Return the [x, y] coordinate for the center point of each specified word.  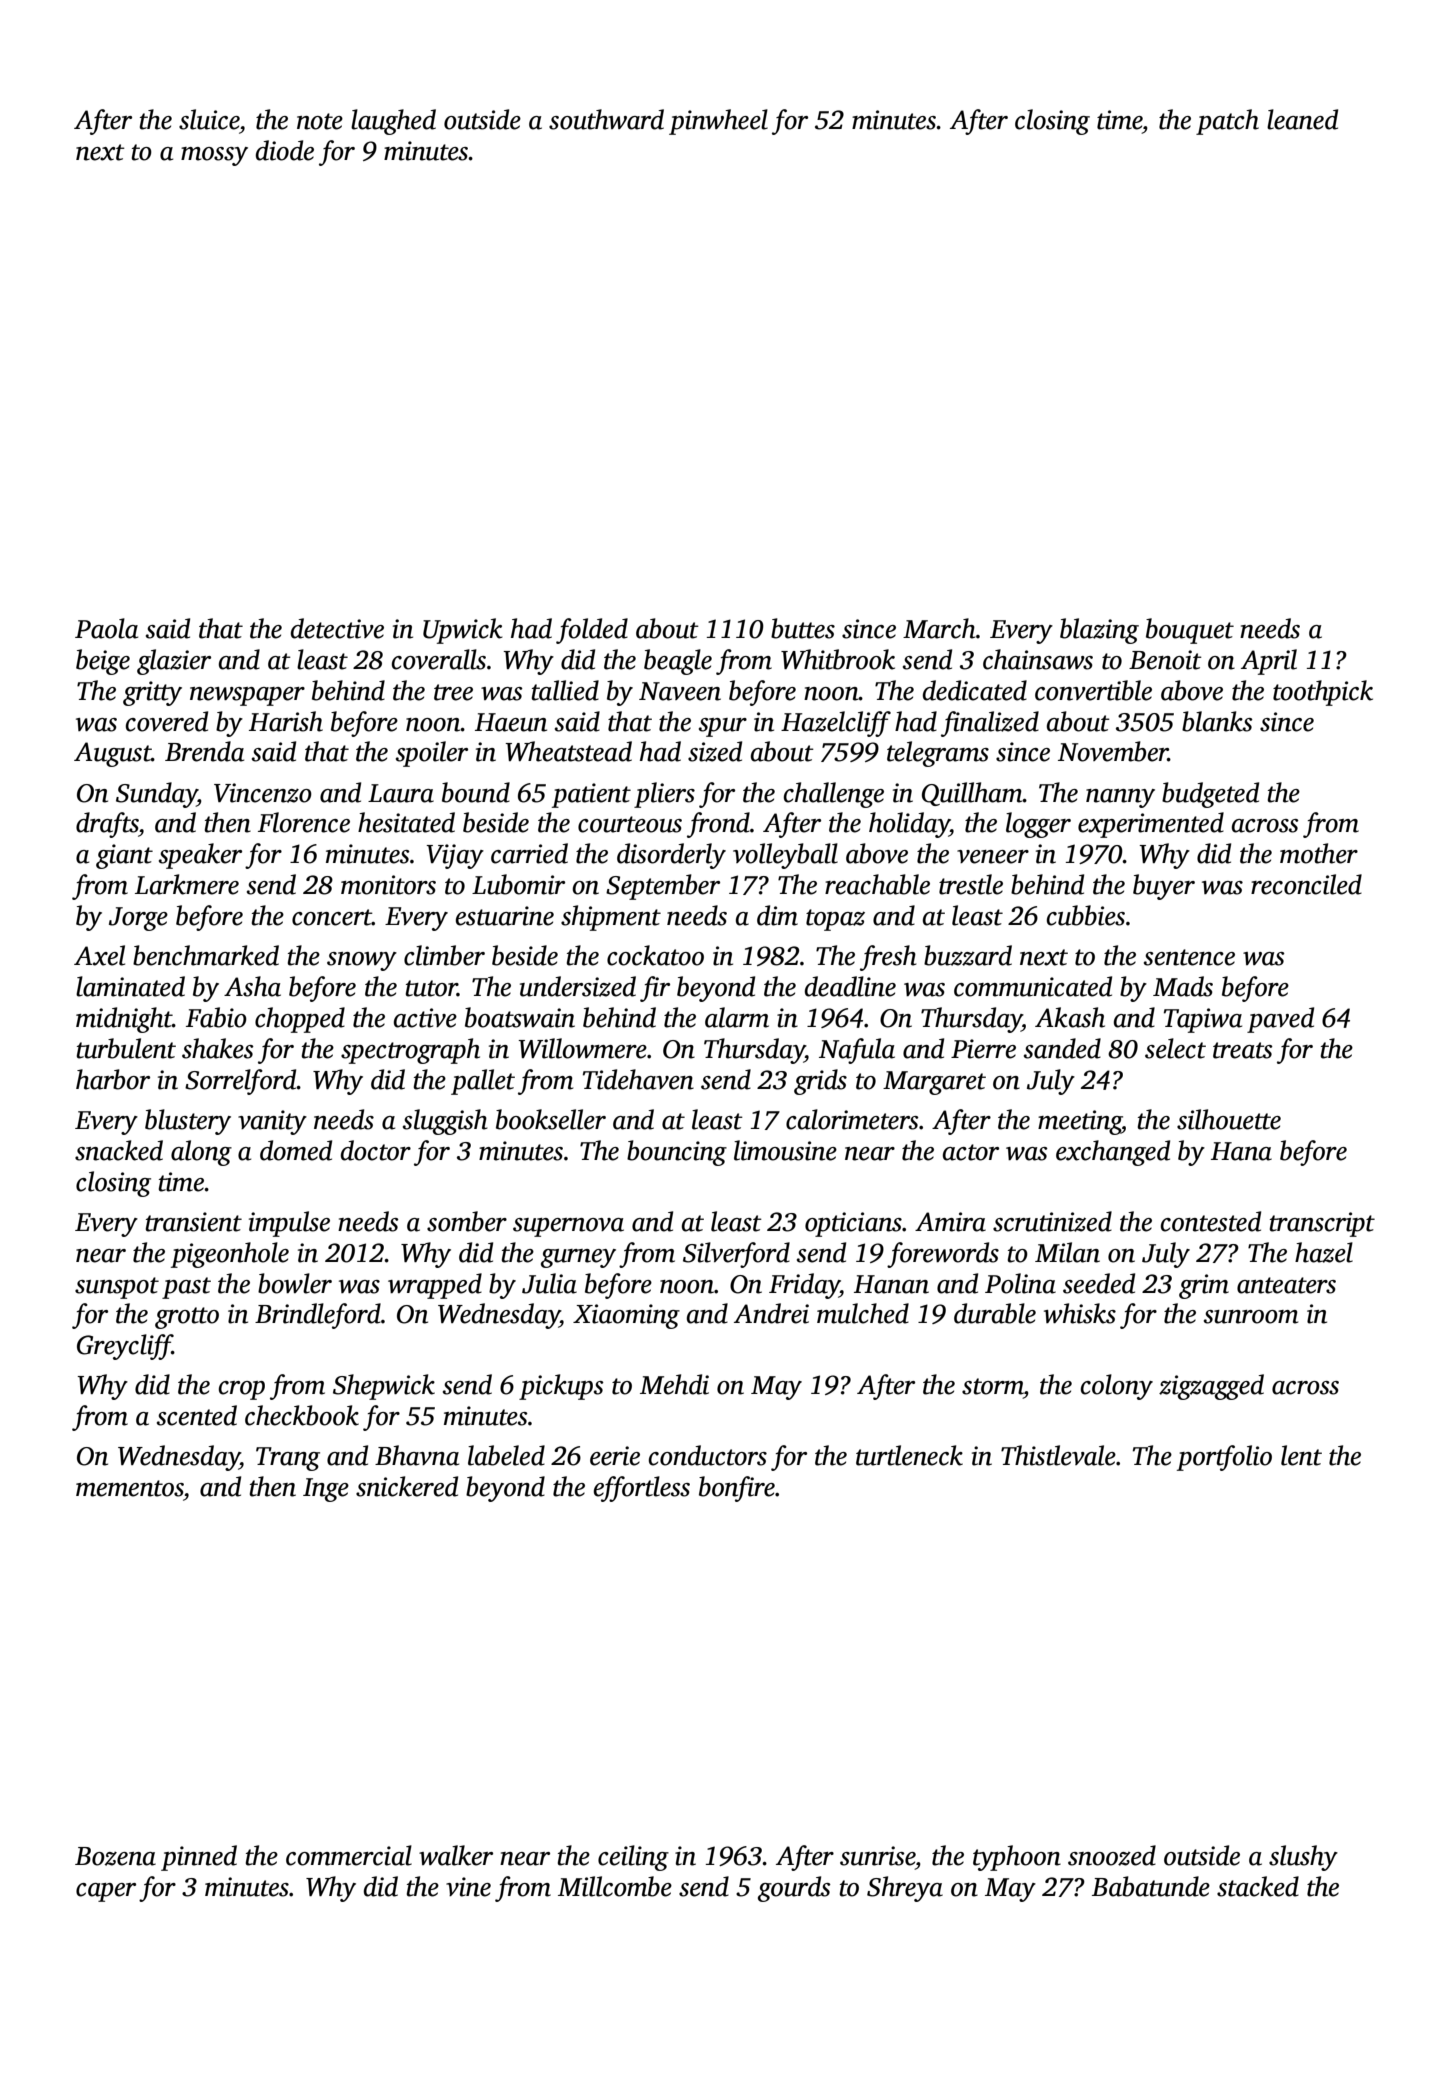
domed [296, 1150]
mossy [214, 156]
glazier [174, 662]
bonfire [737, 1489]
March [939, 628]
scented [197, 1415]
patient [591, 795]
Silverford [736, 1255]
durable [995, 1313]
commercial [349, 1855]
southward [606, 119]
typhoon [1017, 1858]
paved [1280, 1020]
